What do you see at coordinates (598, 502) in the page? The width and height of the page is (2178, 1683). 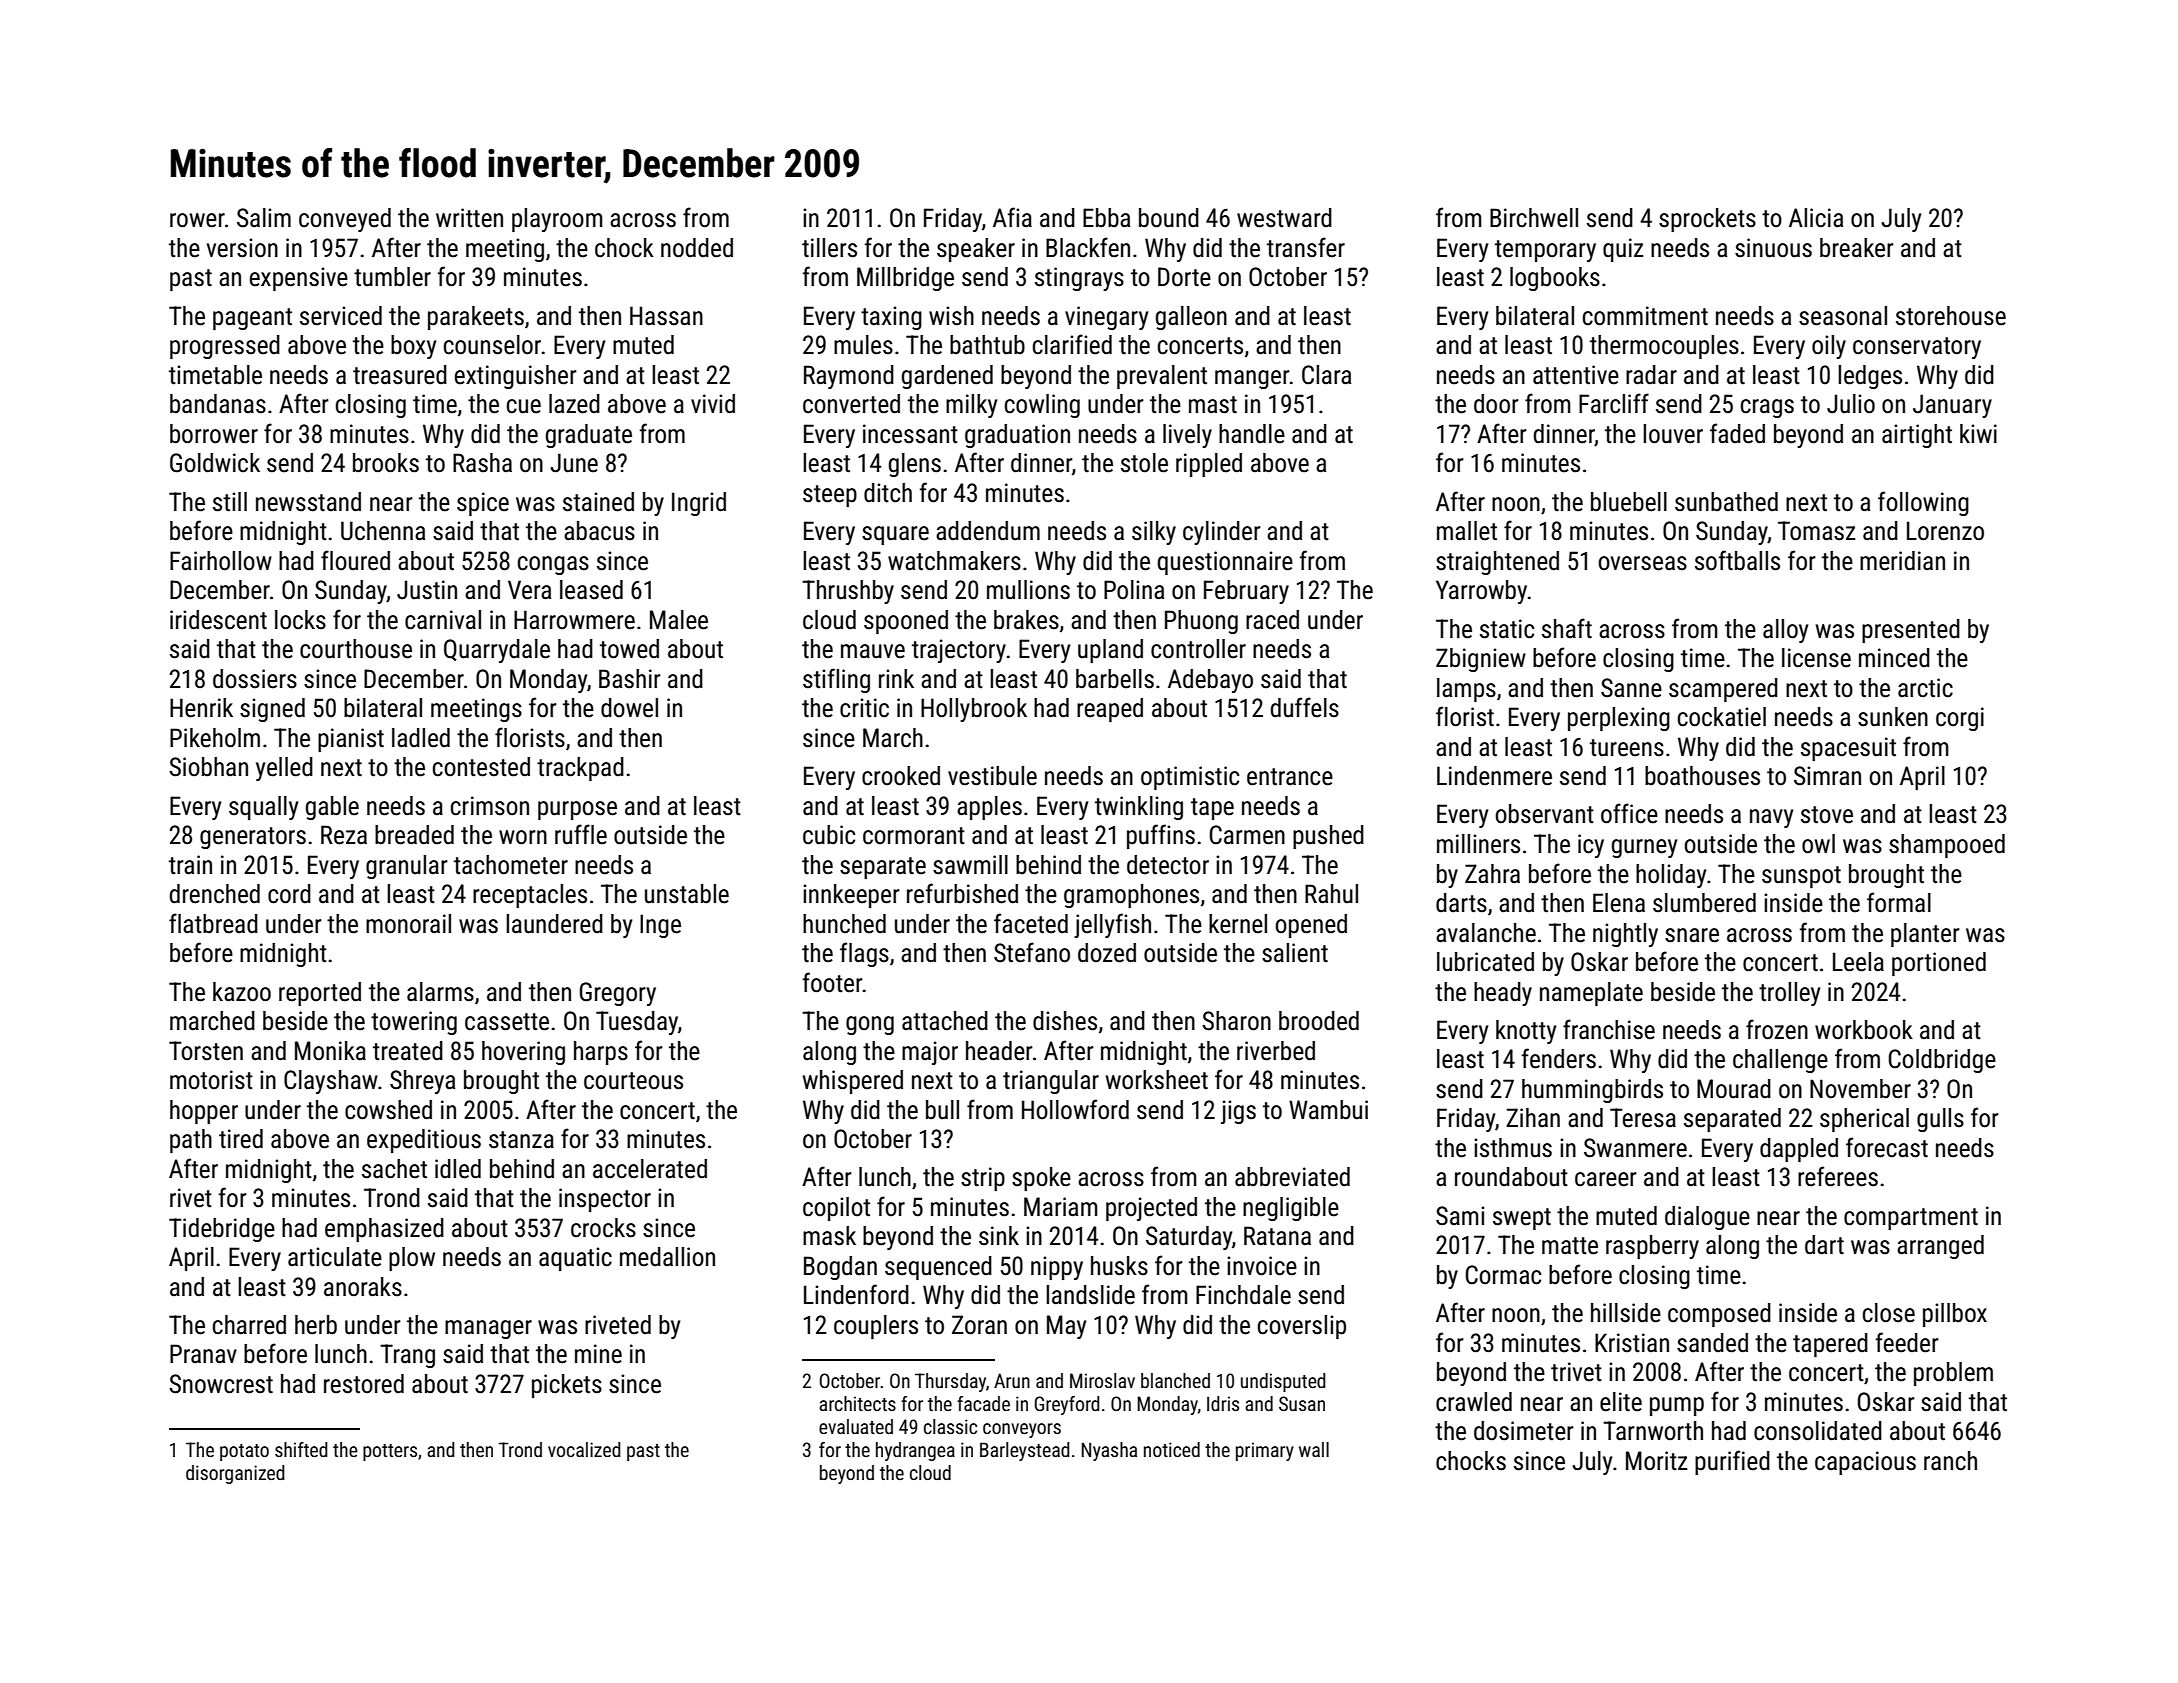 I see `stained` at bounding box center [598, 502].
